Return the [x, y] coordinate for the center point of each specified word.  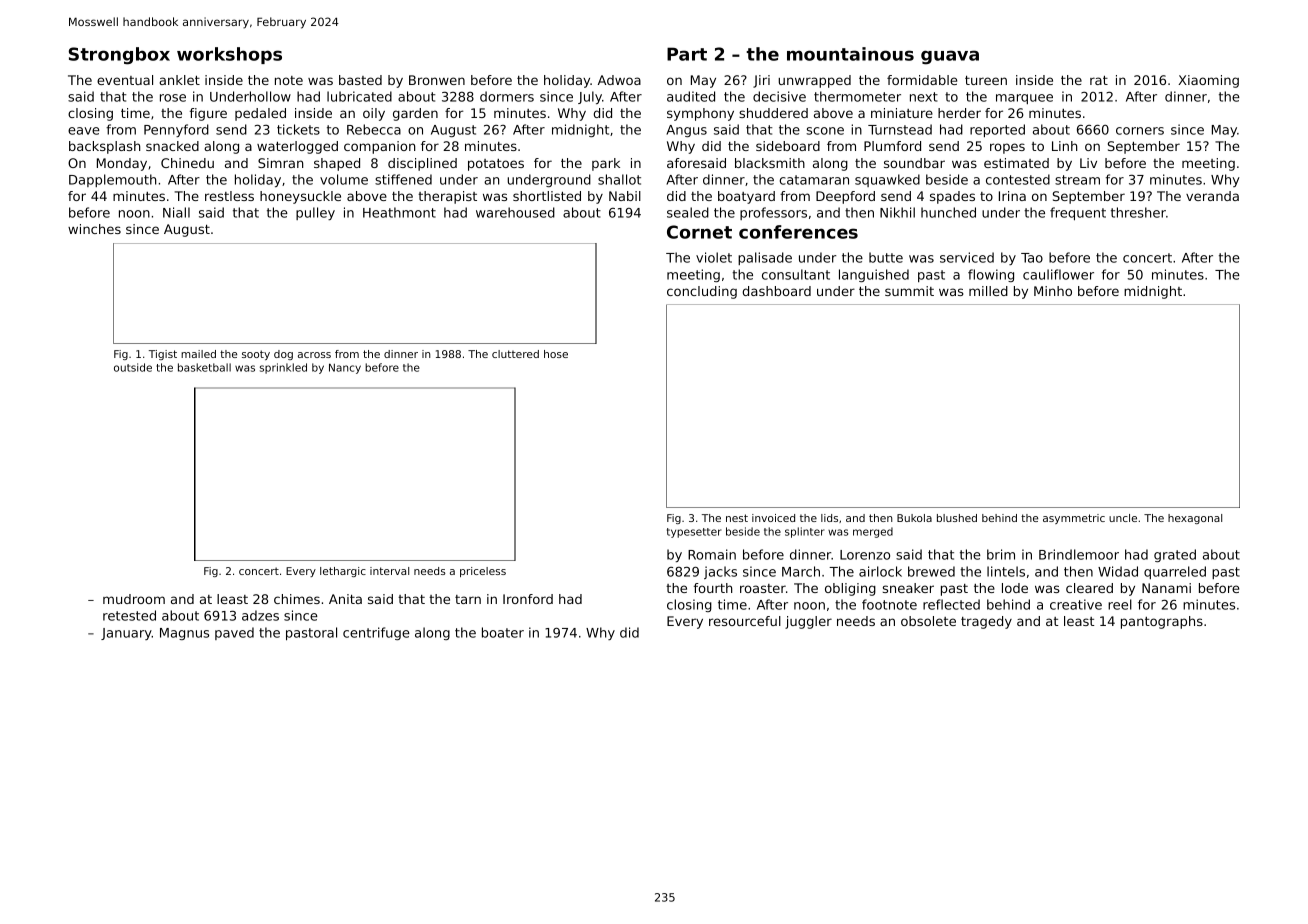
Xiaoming [1208, 81]
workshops [229, 55]
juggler [808, 622]
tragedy [986, 622]
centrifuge [376, 633]
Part [687, 54]
